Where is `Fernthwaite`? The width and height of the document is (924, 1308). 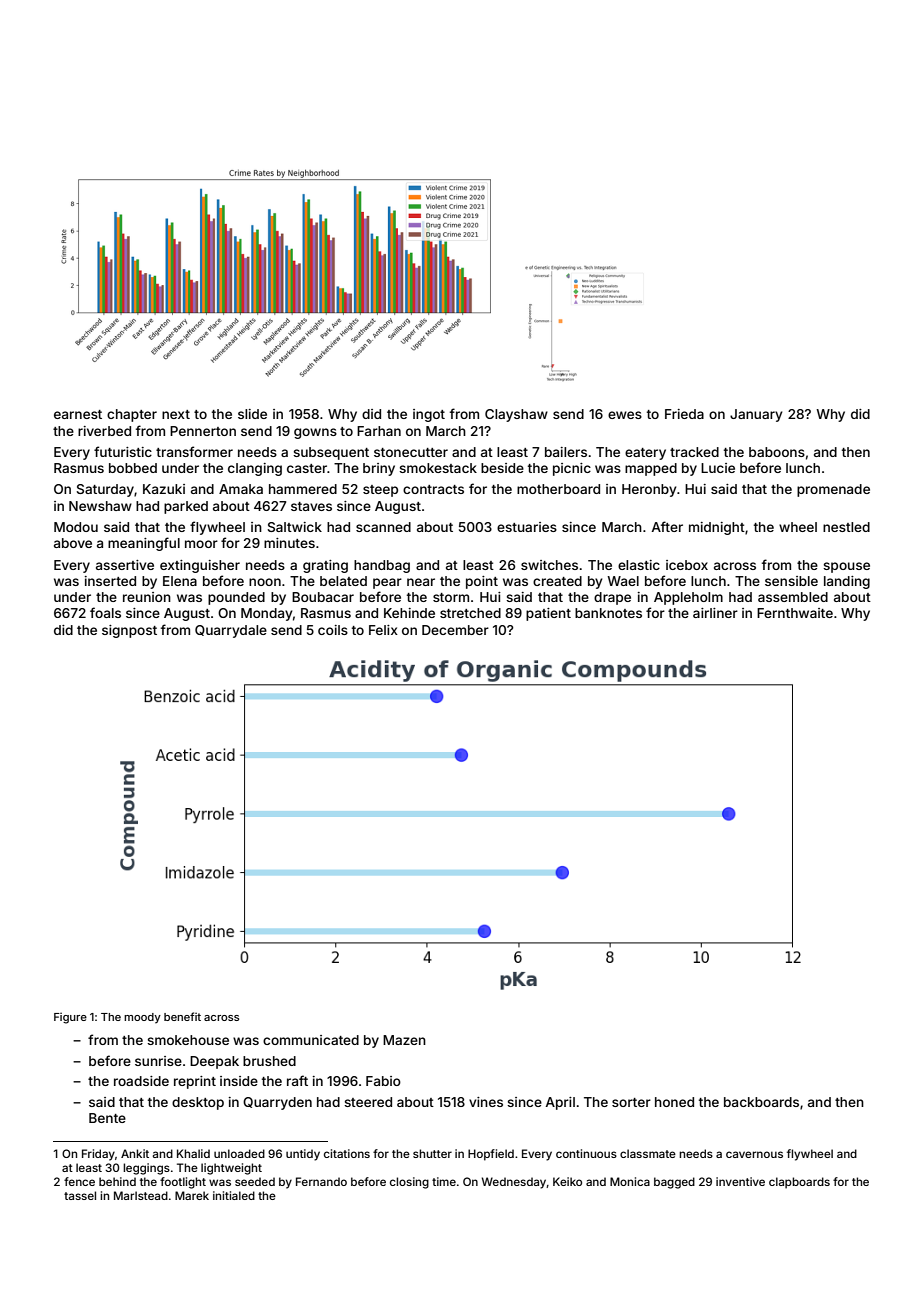 Fernthwaite is located at coordinates (795, 613).
